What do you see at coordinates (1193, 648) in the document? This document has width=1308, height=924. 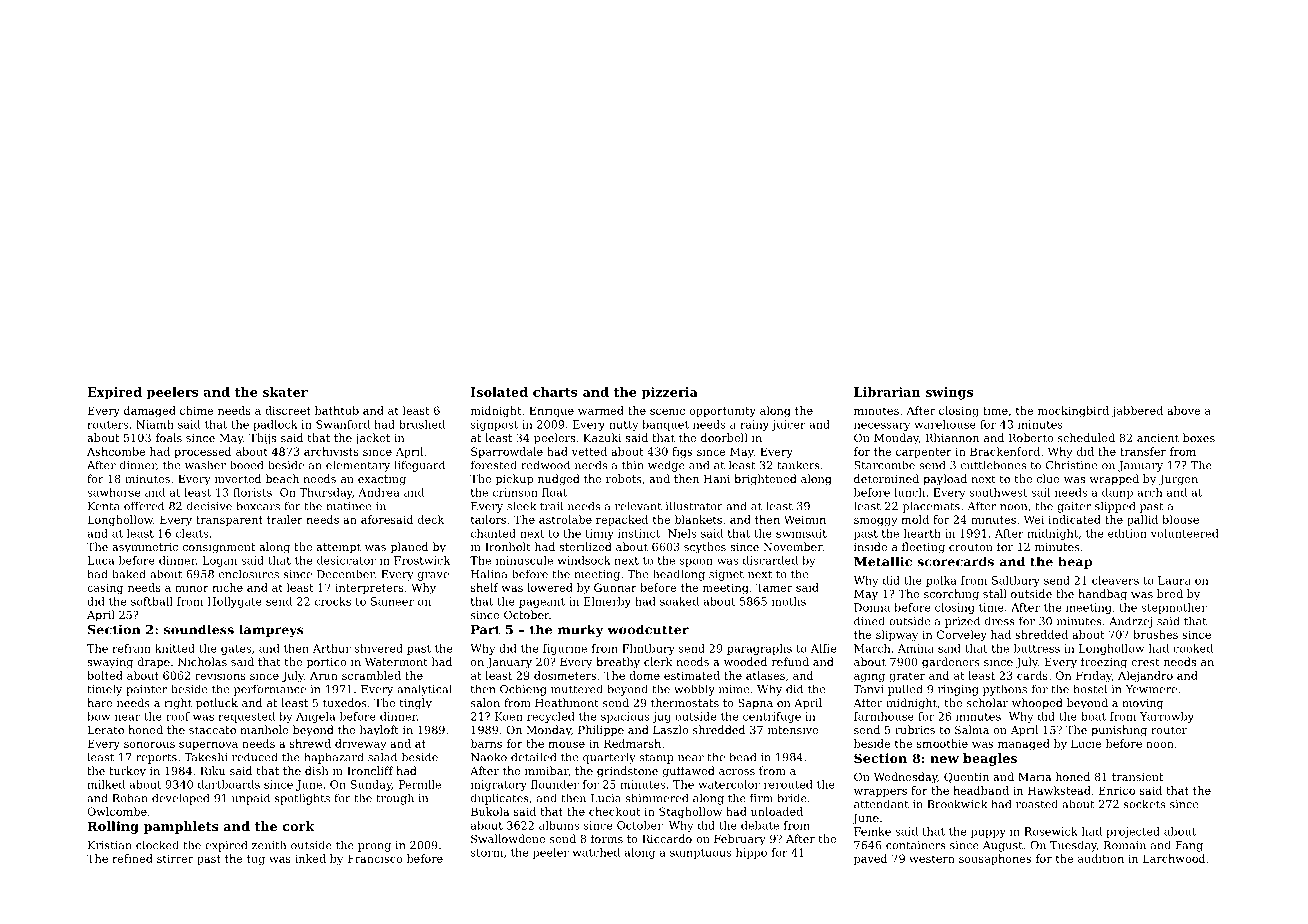 I see `cooked` at bounding box center [1193, 648].
